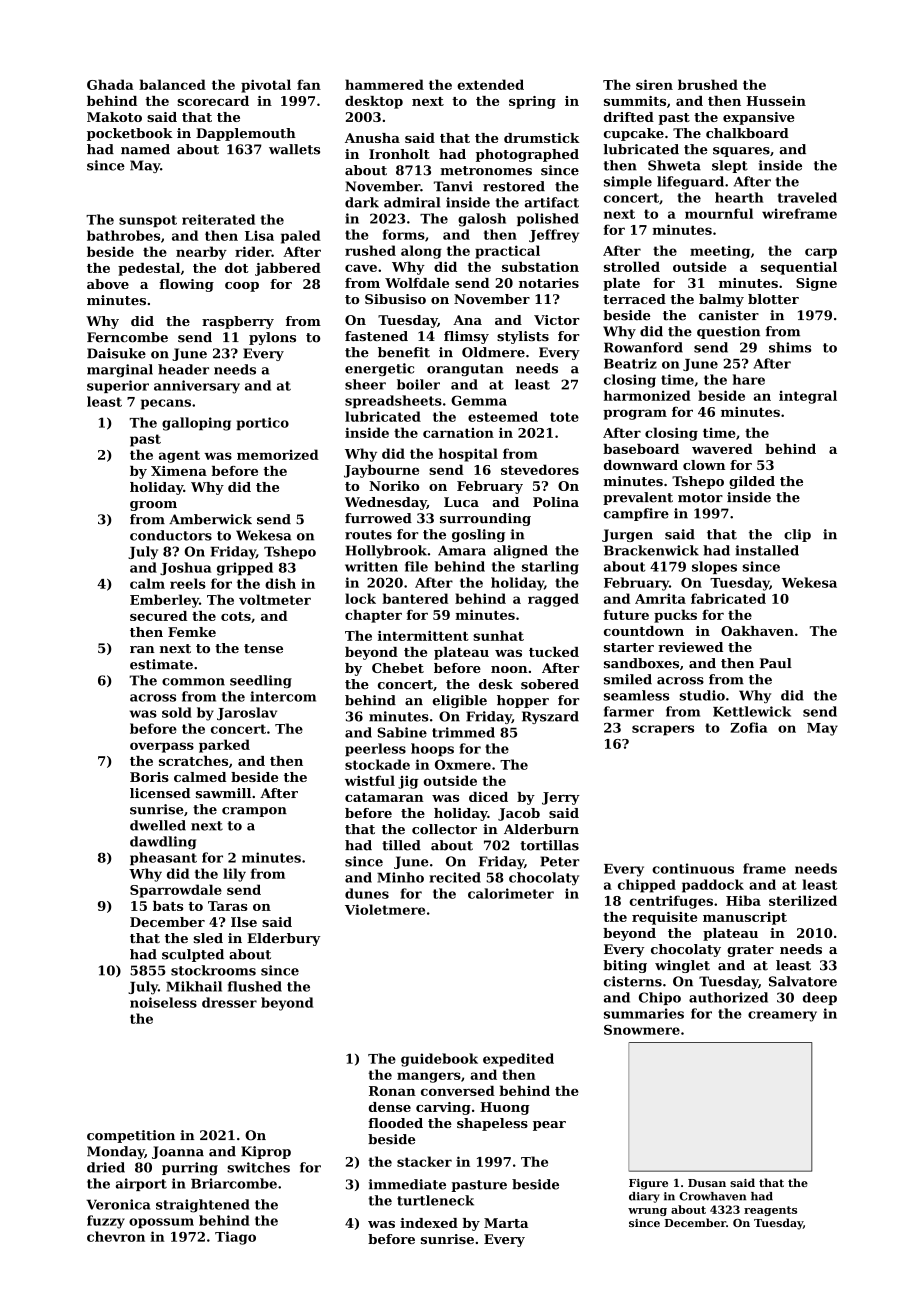  What do you see at coordinates (490, 84) in the screenshot?
I see `extended` at bounding box center [490, 84].
